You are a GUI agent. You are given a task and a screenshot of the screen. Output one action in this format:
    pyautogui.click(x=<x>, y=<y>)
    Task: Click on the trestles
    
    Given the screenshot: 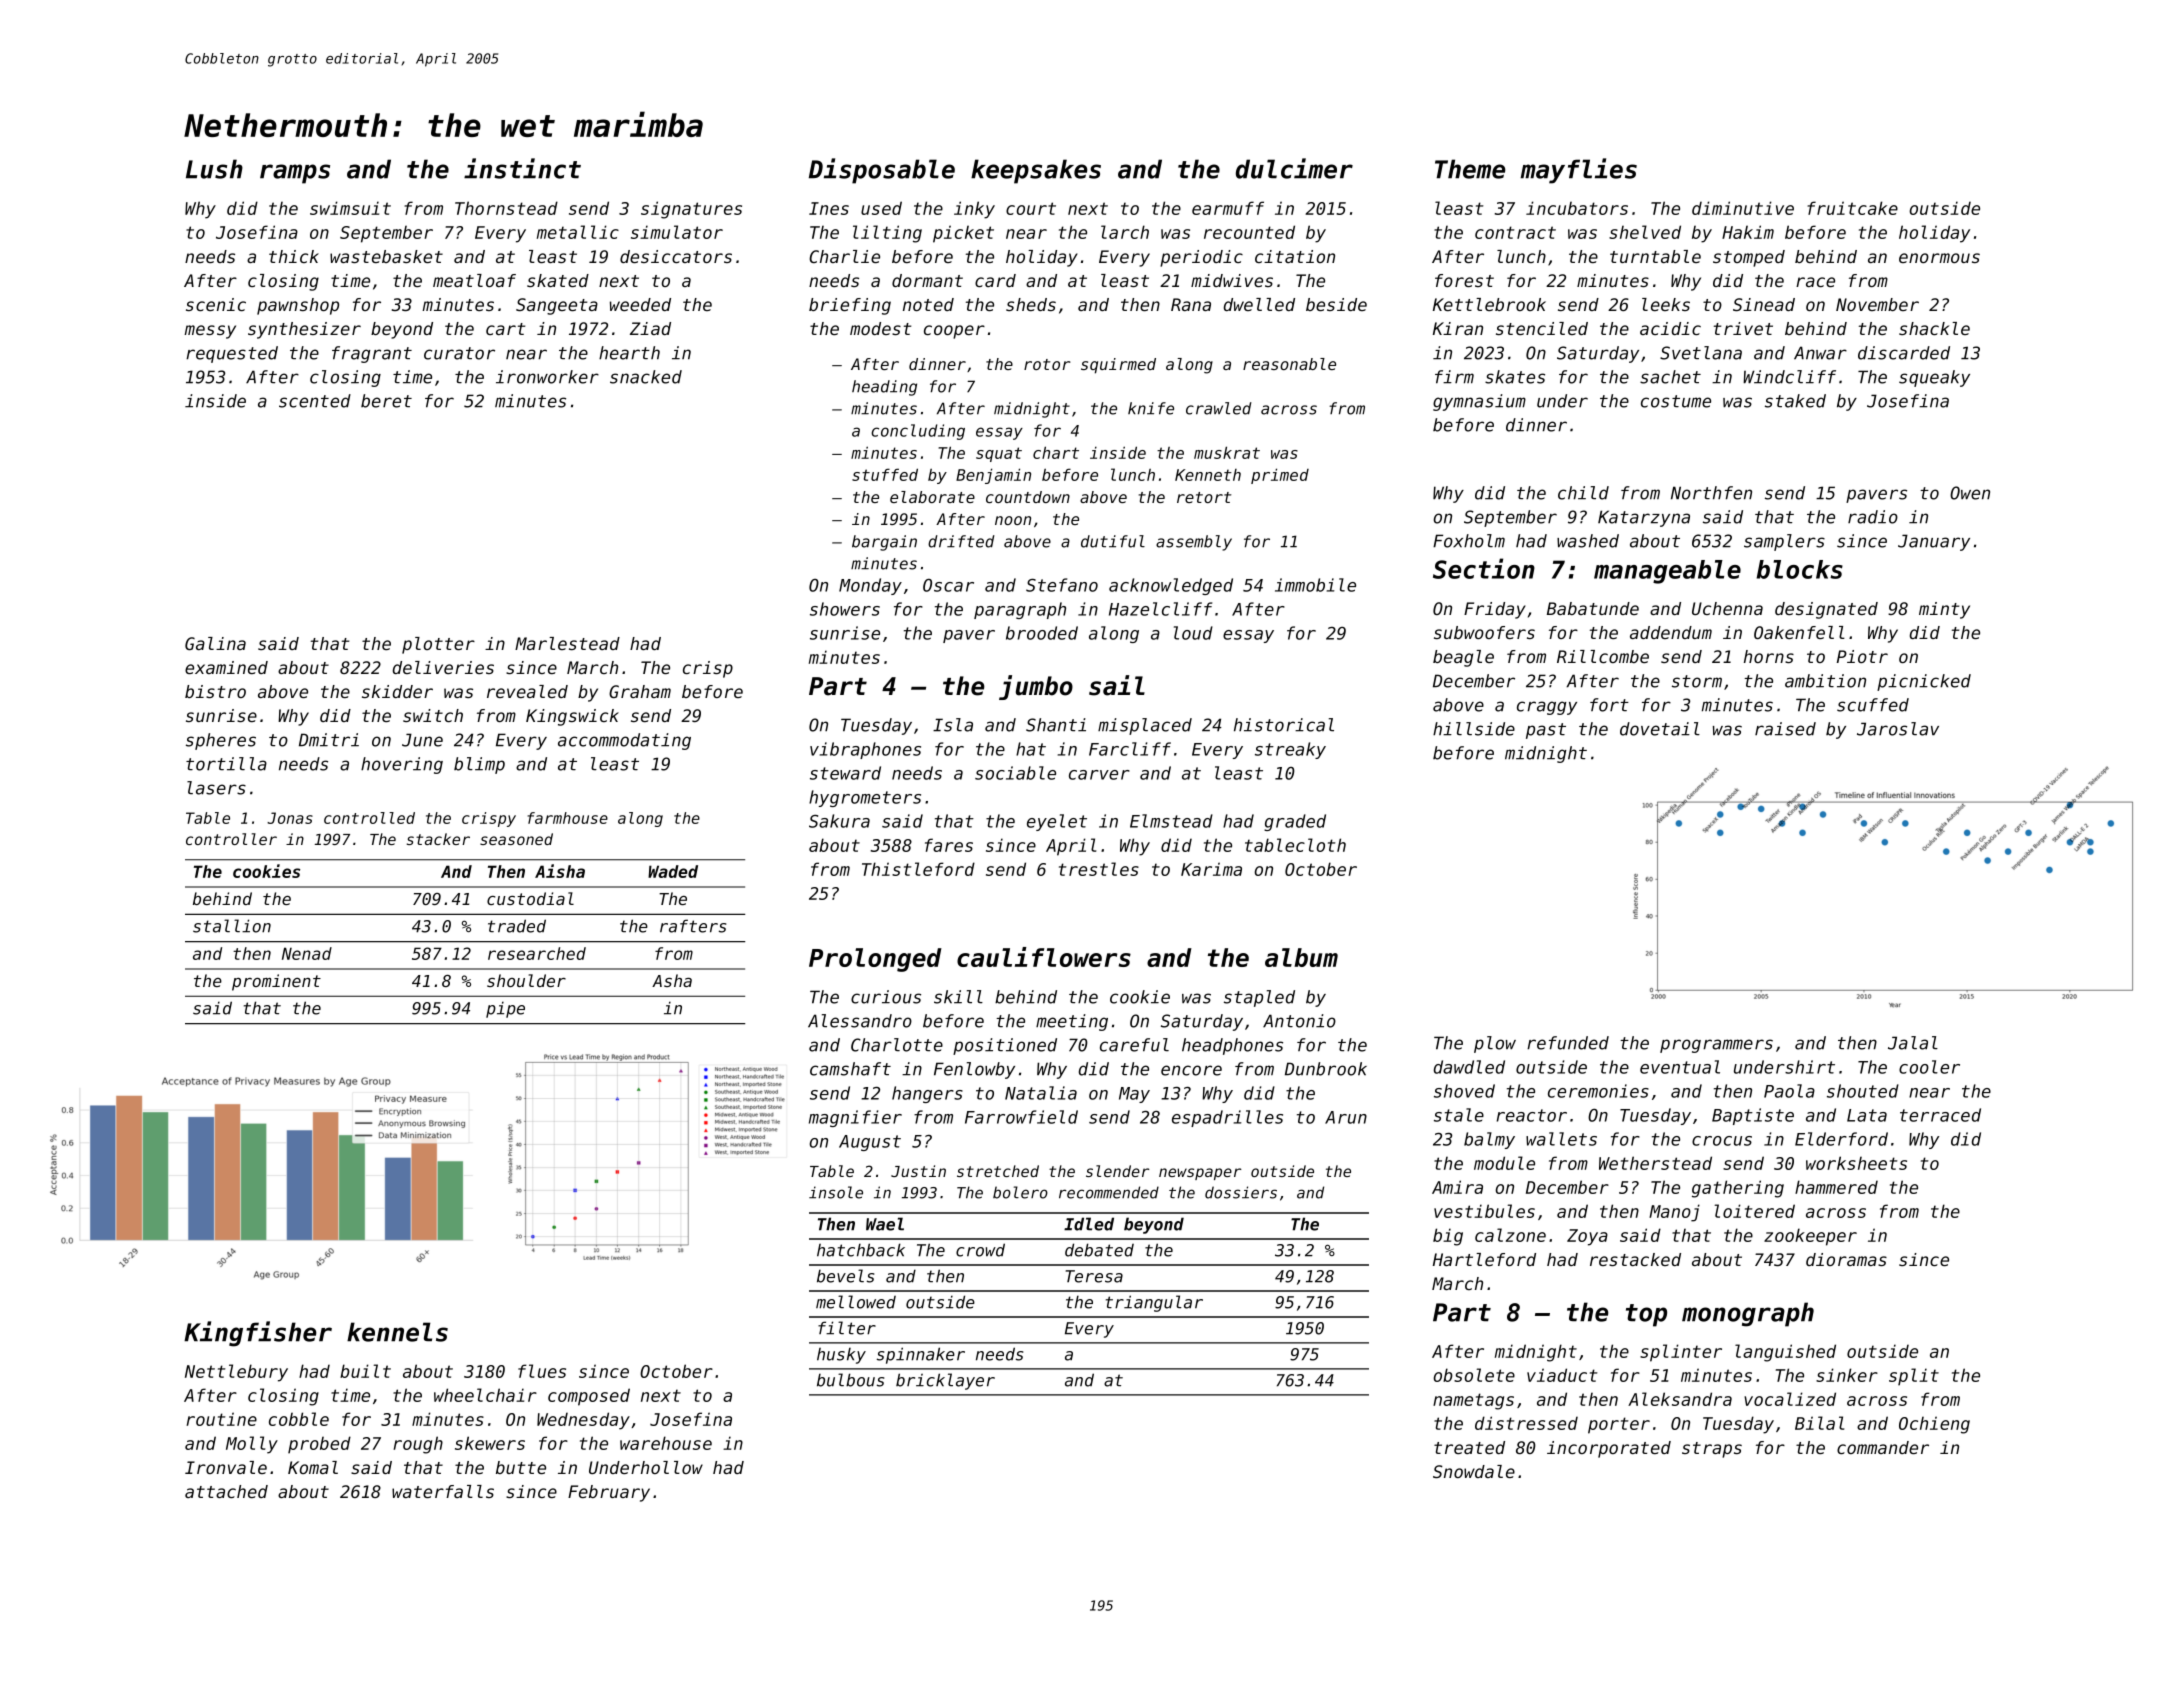 What is the action you would take?
    pyautogui.click(x=1099, y=869)
